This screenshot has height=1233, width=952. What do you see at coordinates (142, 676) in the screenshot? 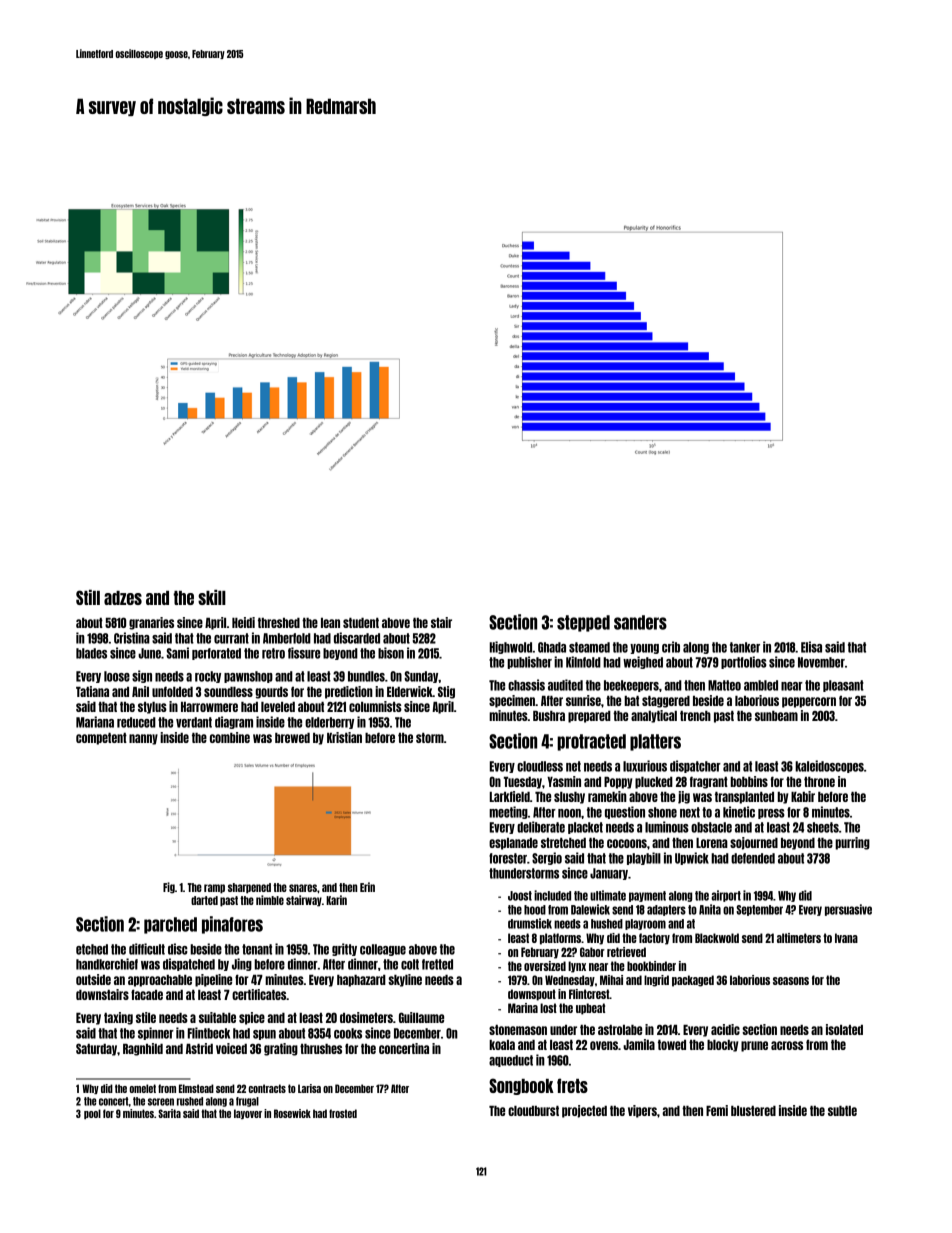
I see `sign` at bounding box center [142, 676].
